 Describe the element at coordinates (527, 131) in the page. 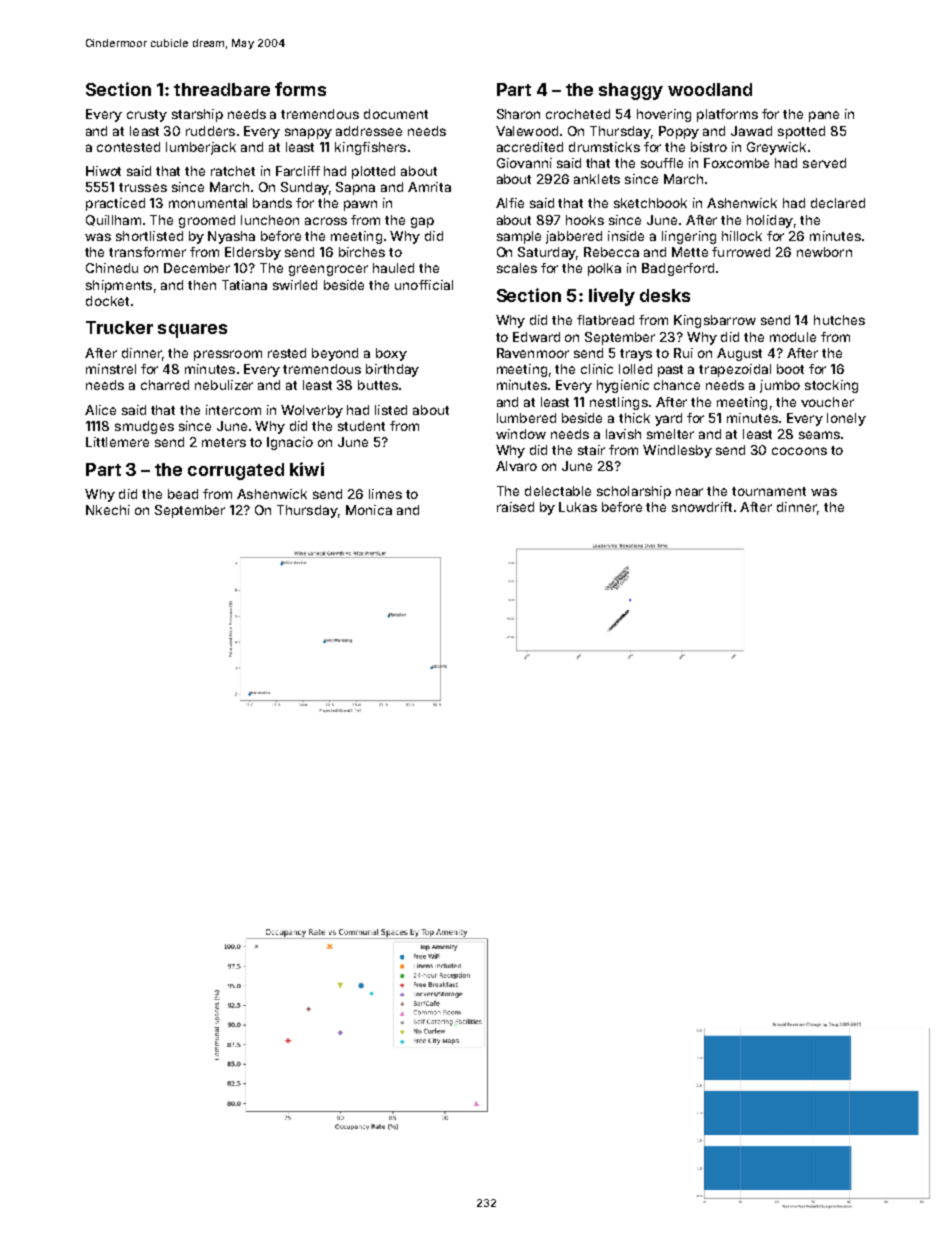

I see `Valewood` at that location.
